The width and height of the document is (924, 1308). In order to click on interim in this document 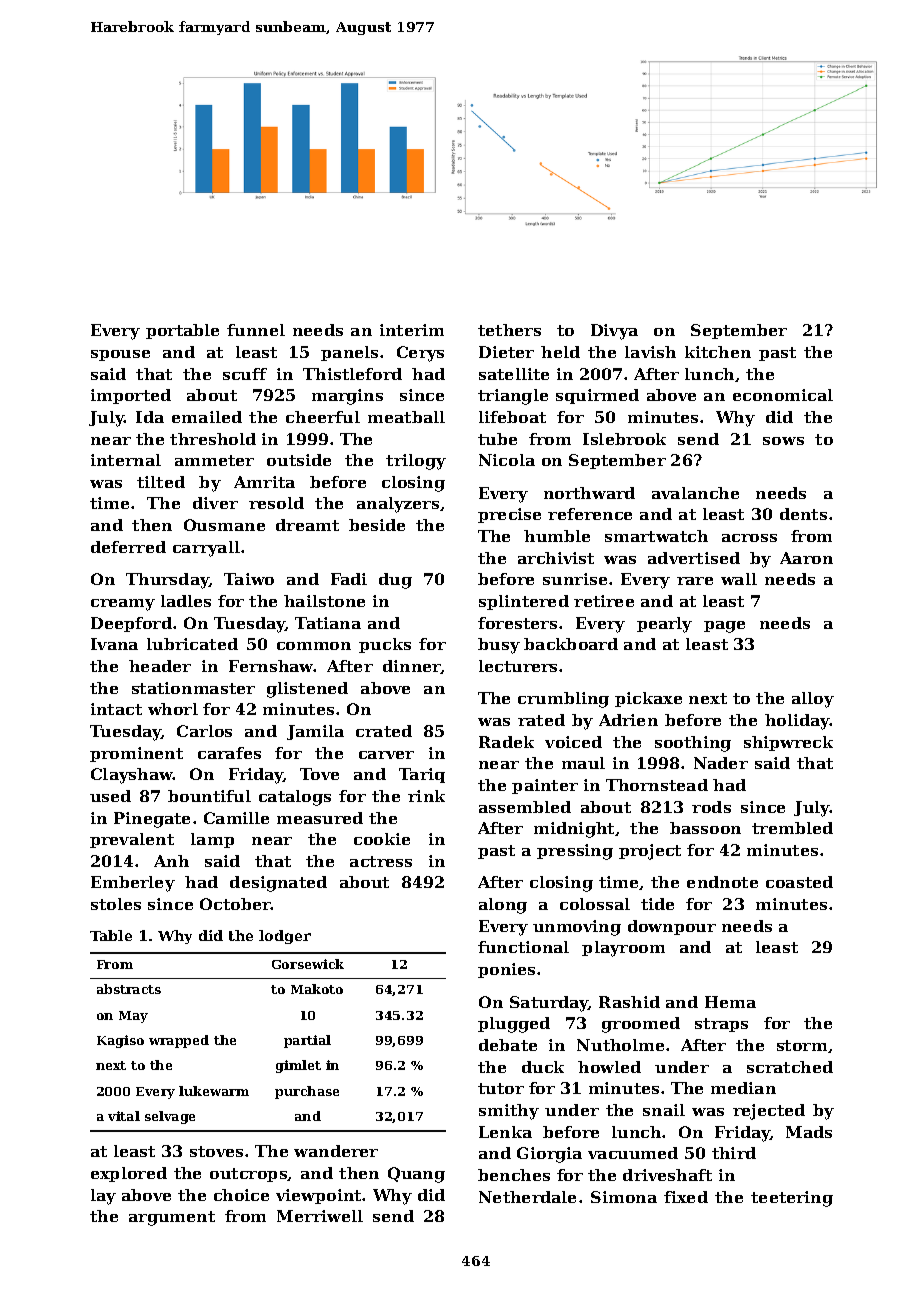, I will do `click(412, 330)`.
